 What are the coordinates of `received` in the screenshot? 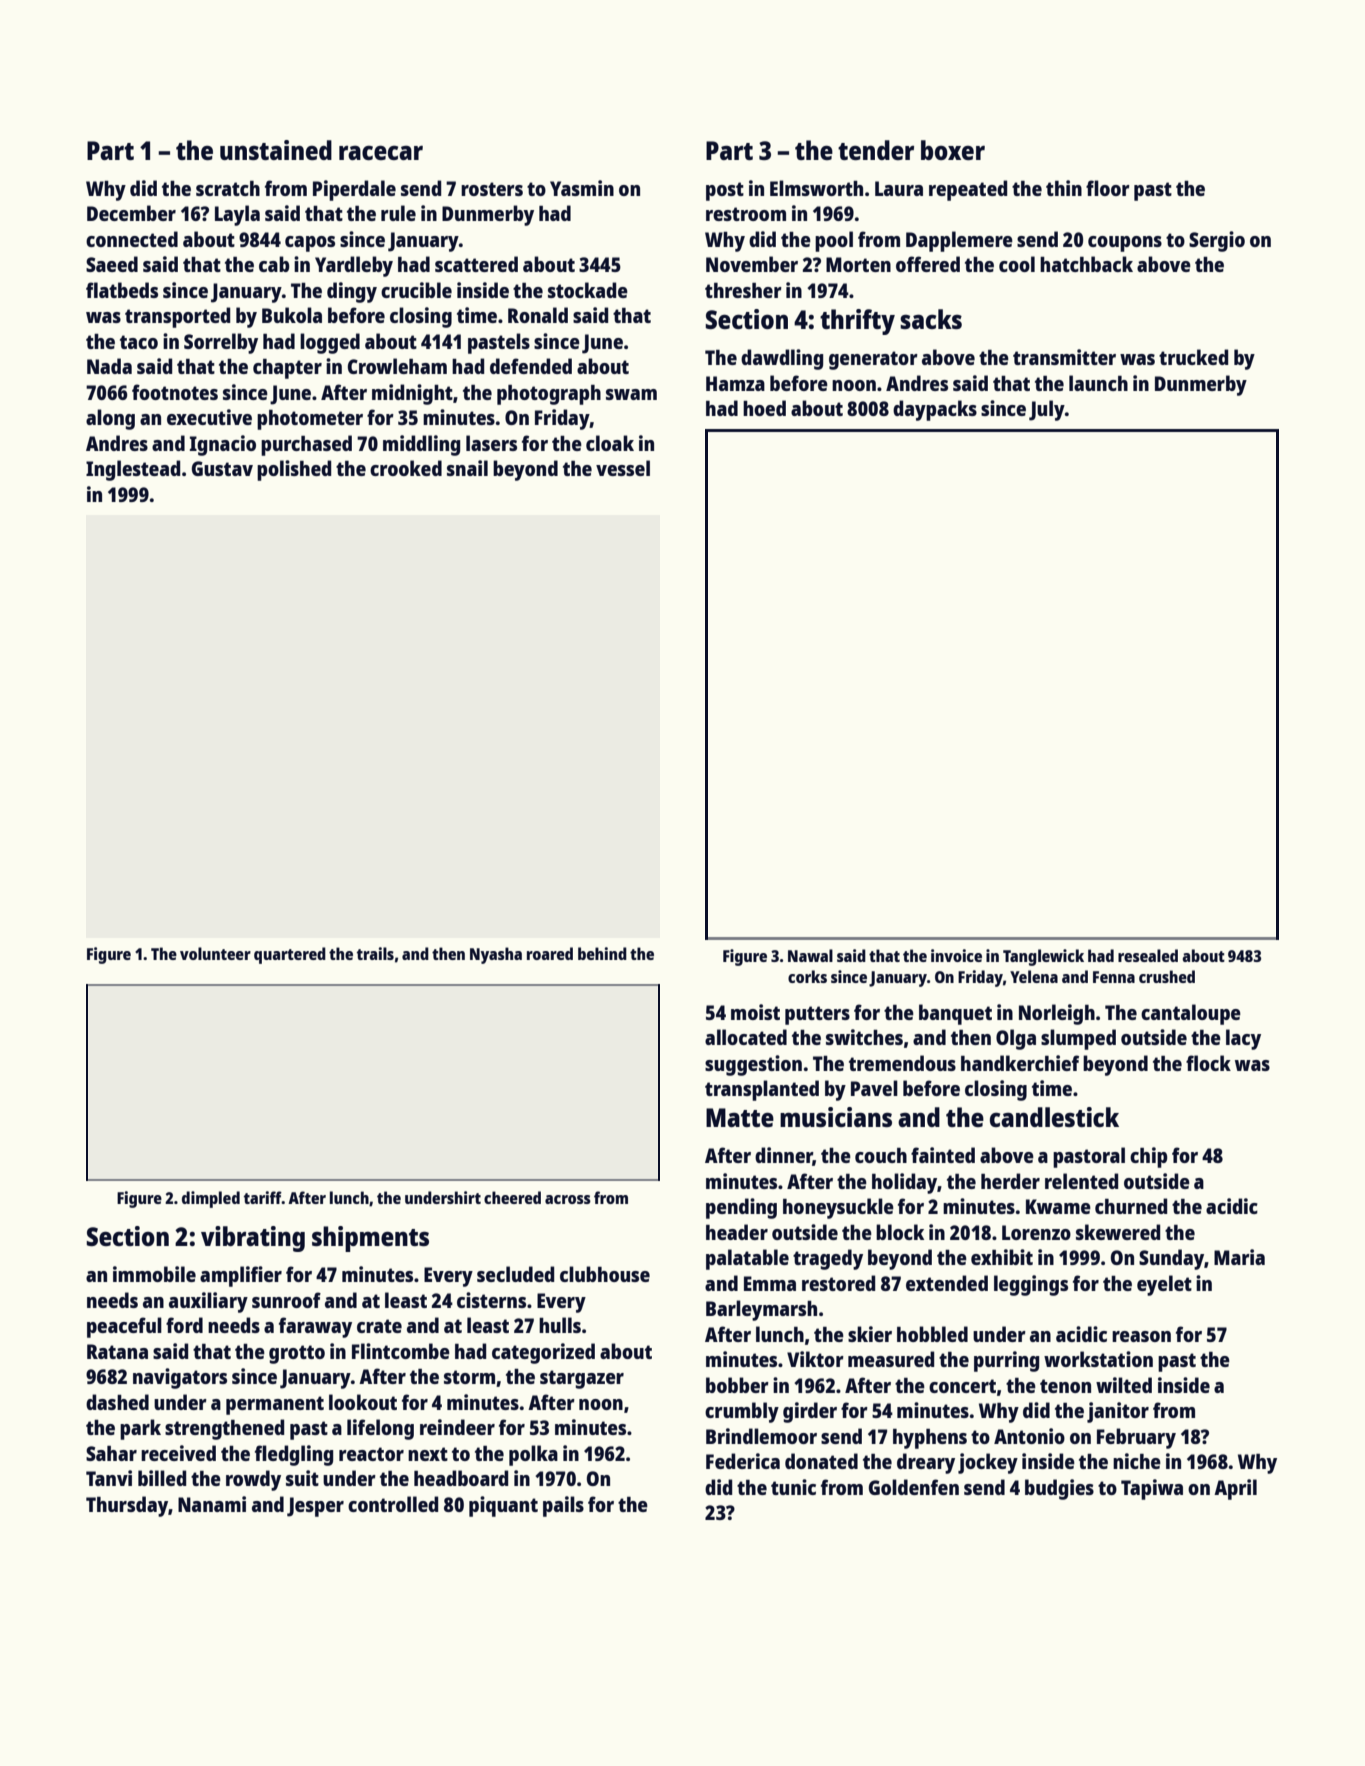 It's located at (178, 1453).
